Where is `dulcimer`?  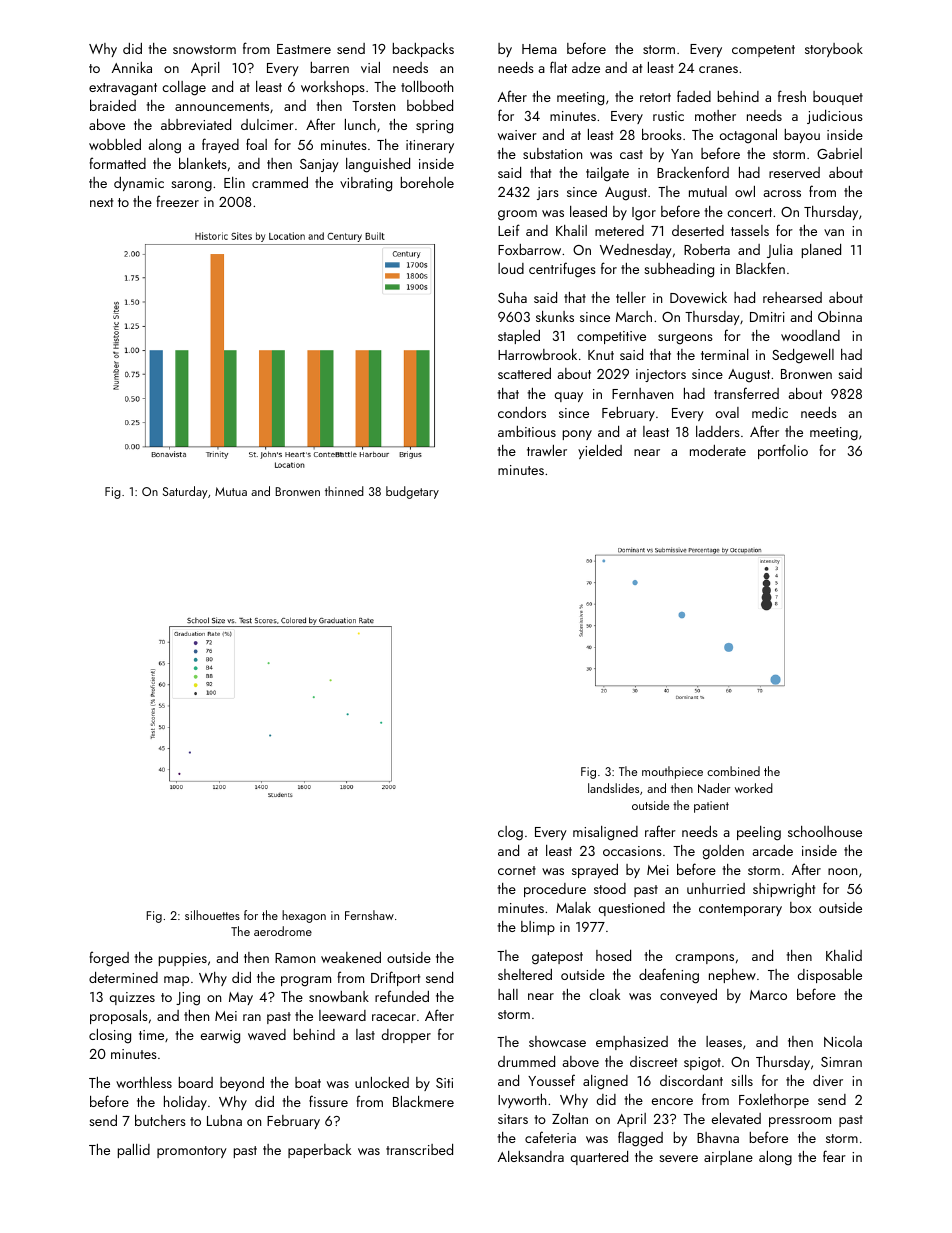 dulcimer is located at coordinates (267, 124).
